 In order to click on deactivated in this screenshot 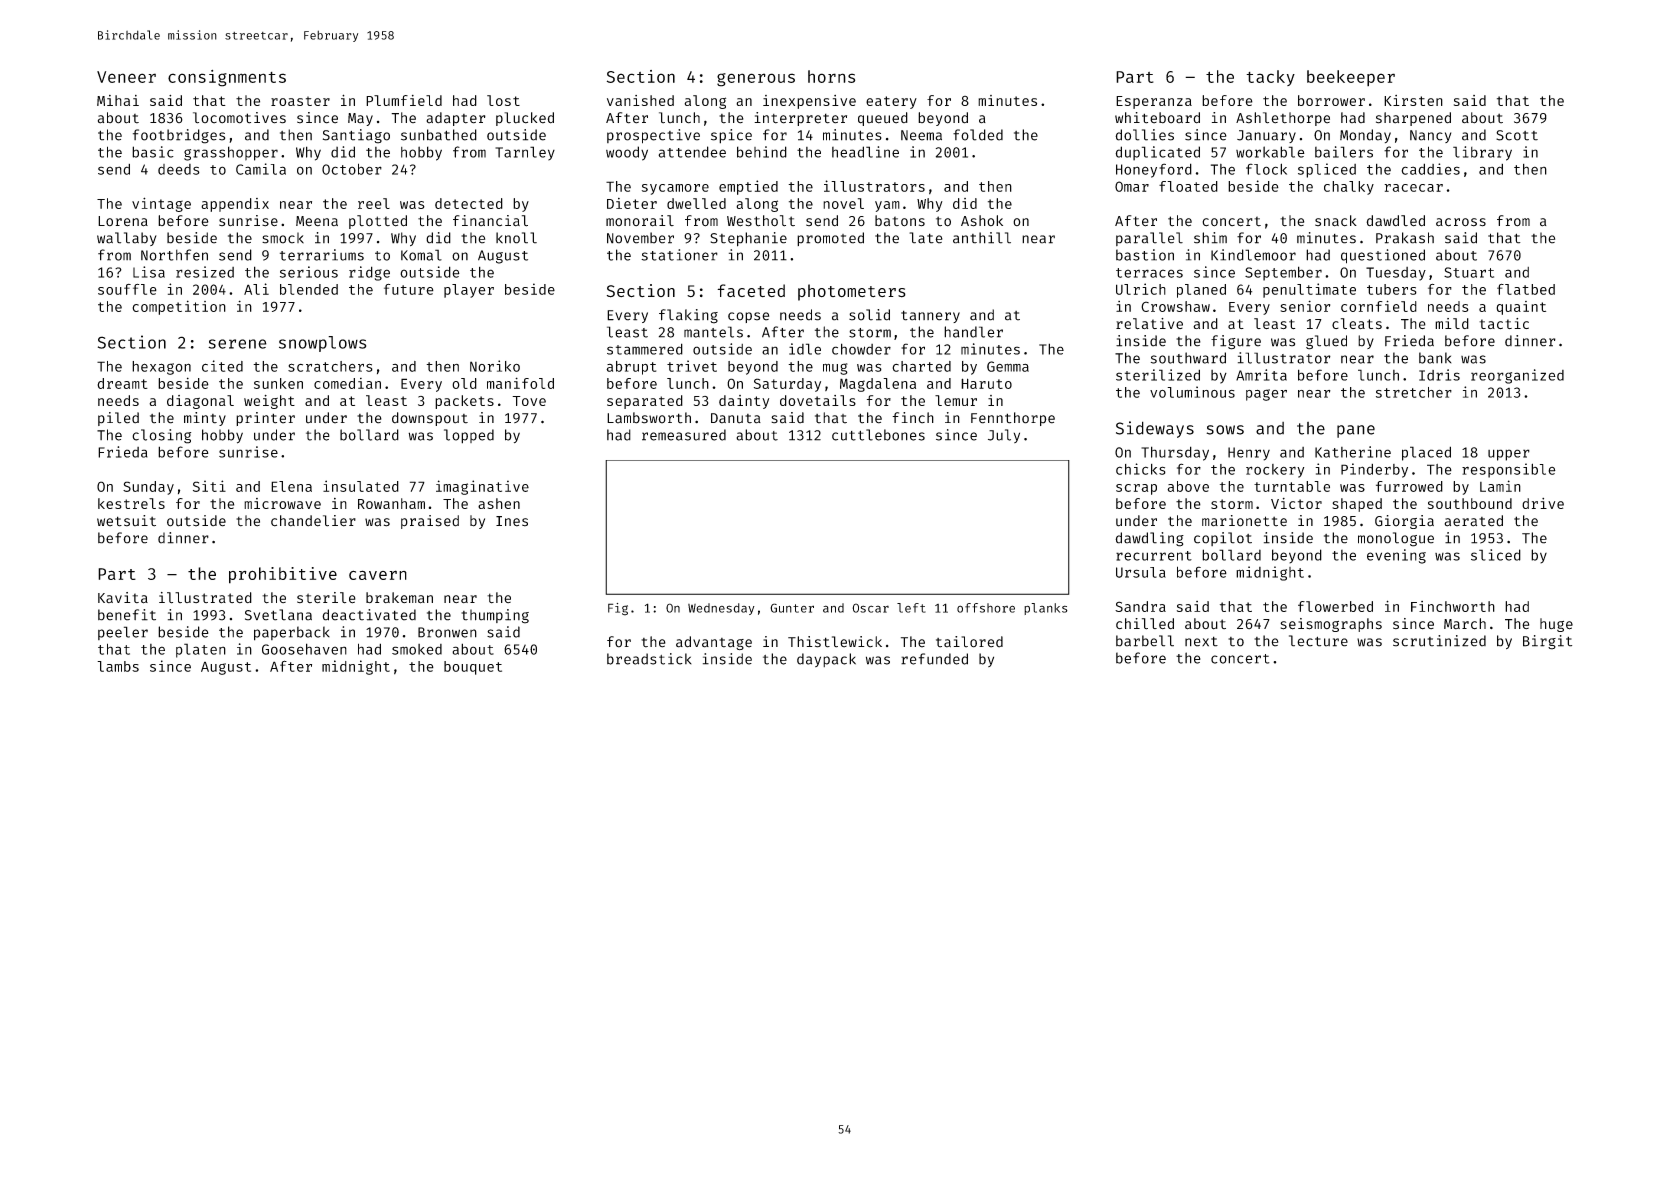, I will do `click(369, 615)`.
